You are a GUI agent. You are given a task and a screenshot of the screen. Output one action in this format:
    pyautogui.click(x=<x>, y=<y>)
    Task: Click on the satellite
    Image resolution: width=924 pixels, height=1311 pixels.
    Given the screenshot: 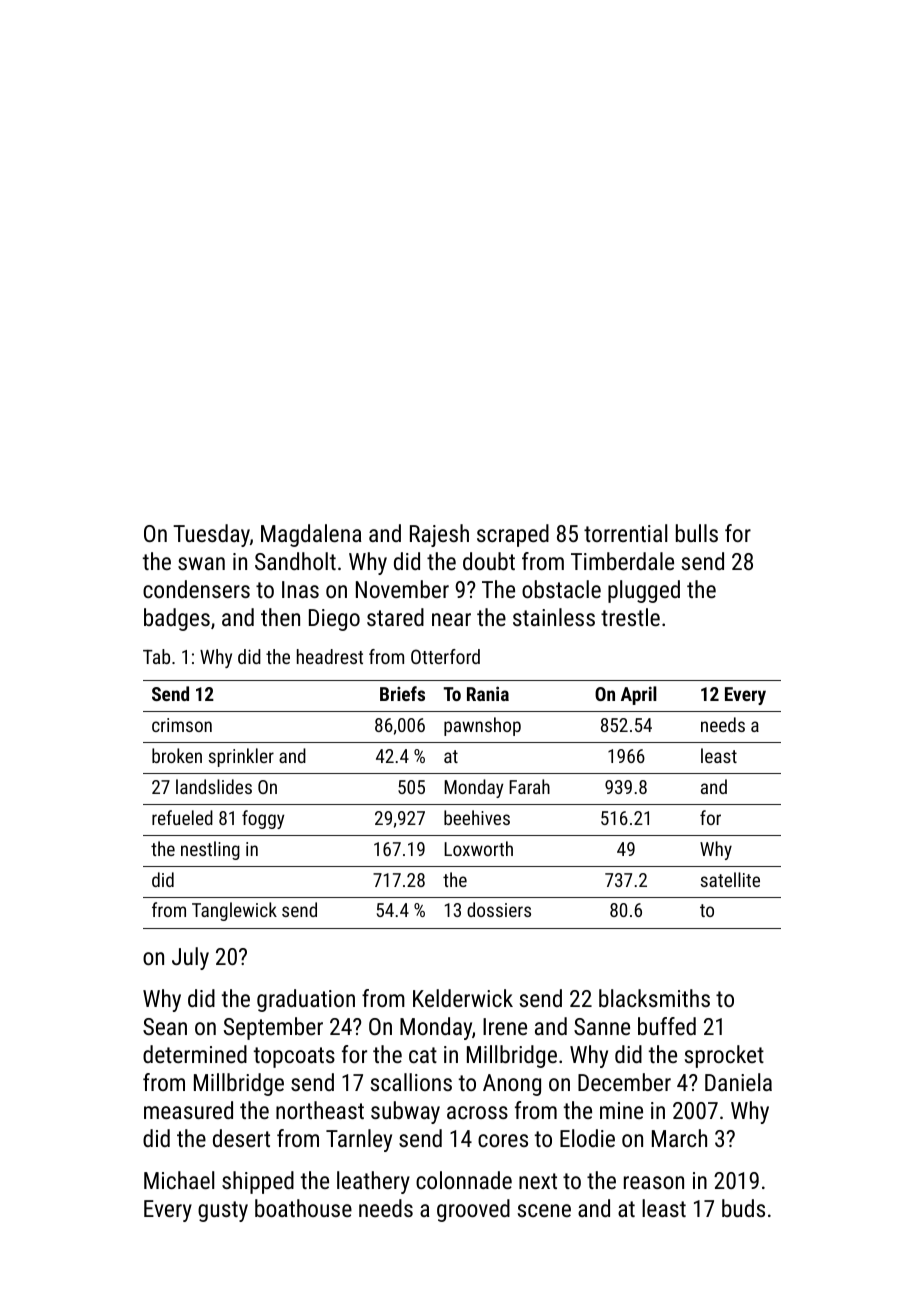 What is the action you would take?
    pyautogui.click(x=730, y=879)
